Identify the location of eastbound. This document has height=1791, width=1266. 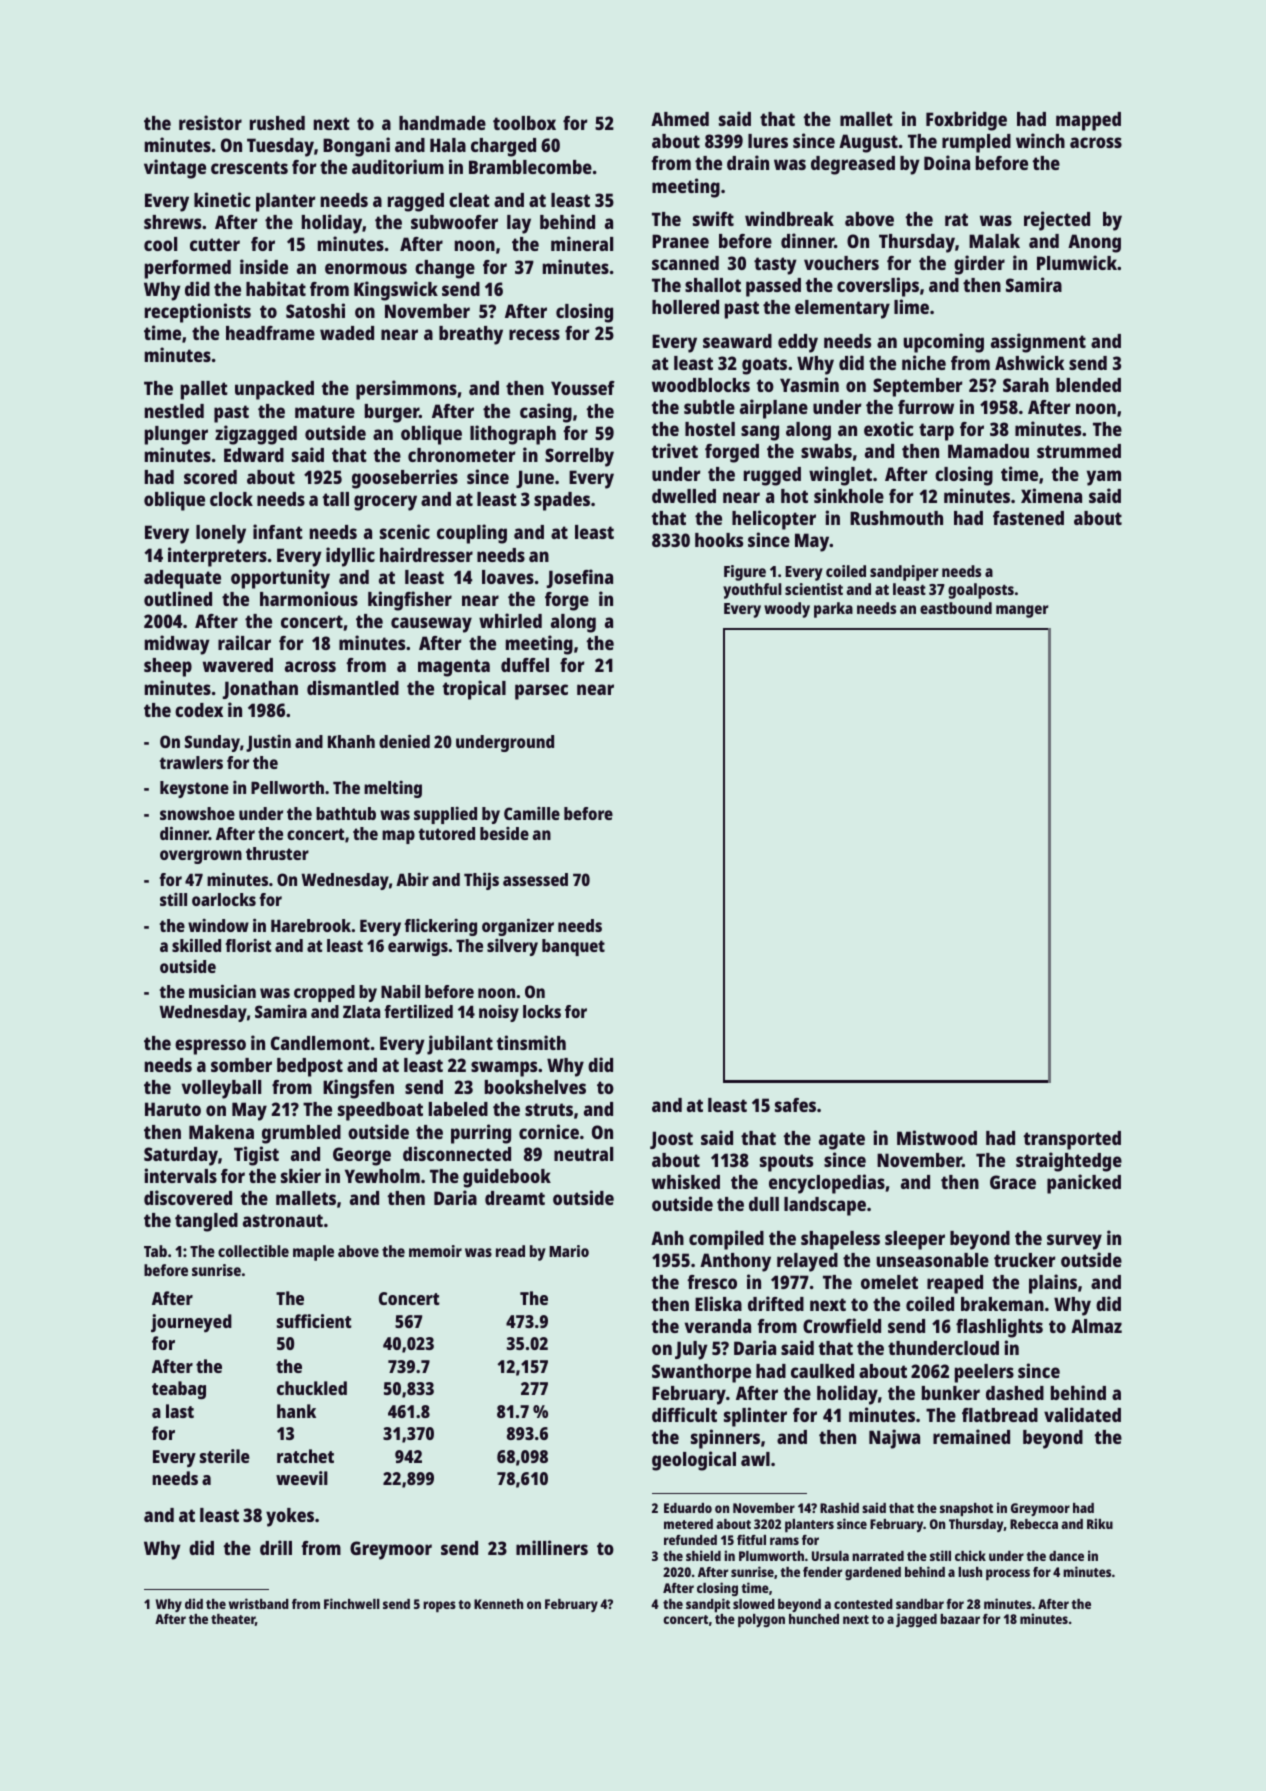
(956, 608).
